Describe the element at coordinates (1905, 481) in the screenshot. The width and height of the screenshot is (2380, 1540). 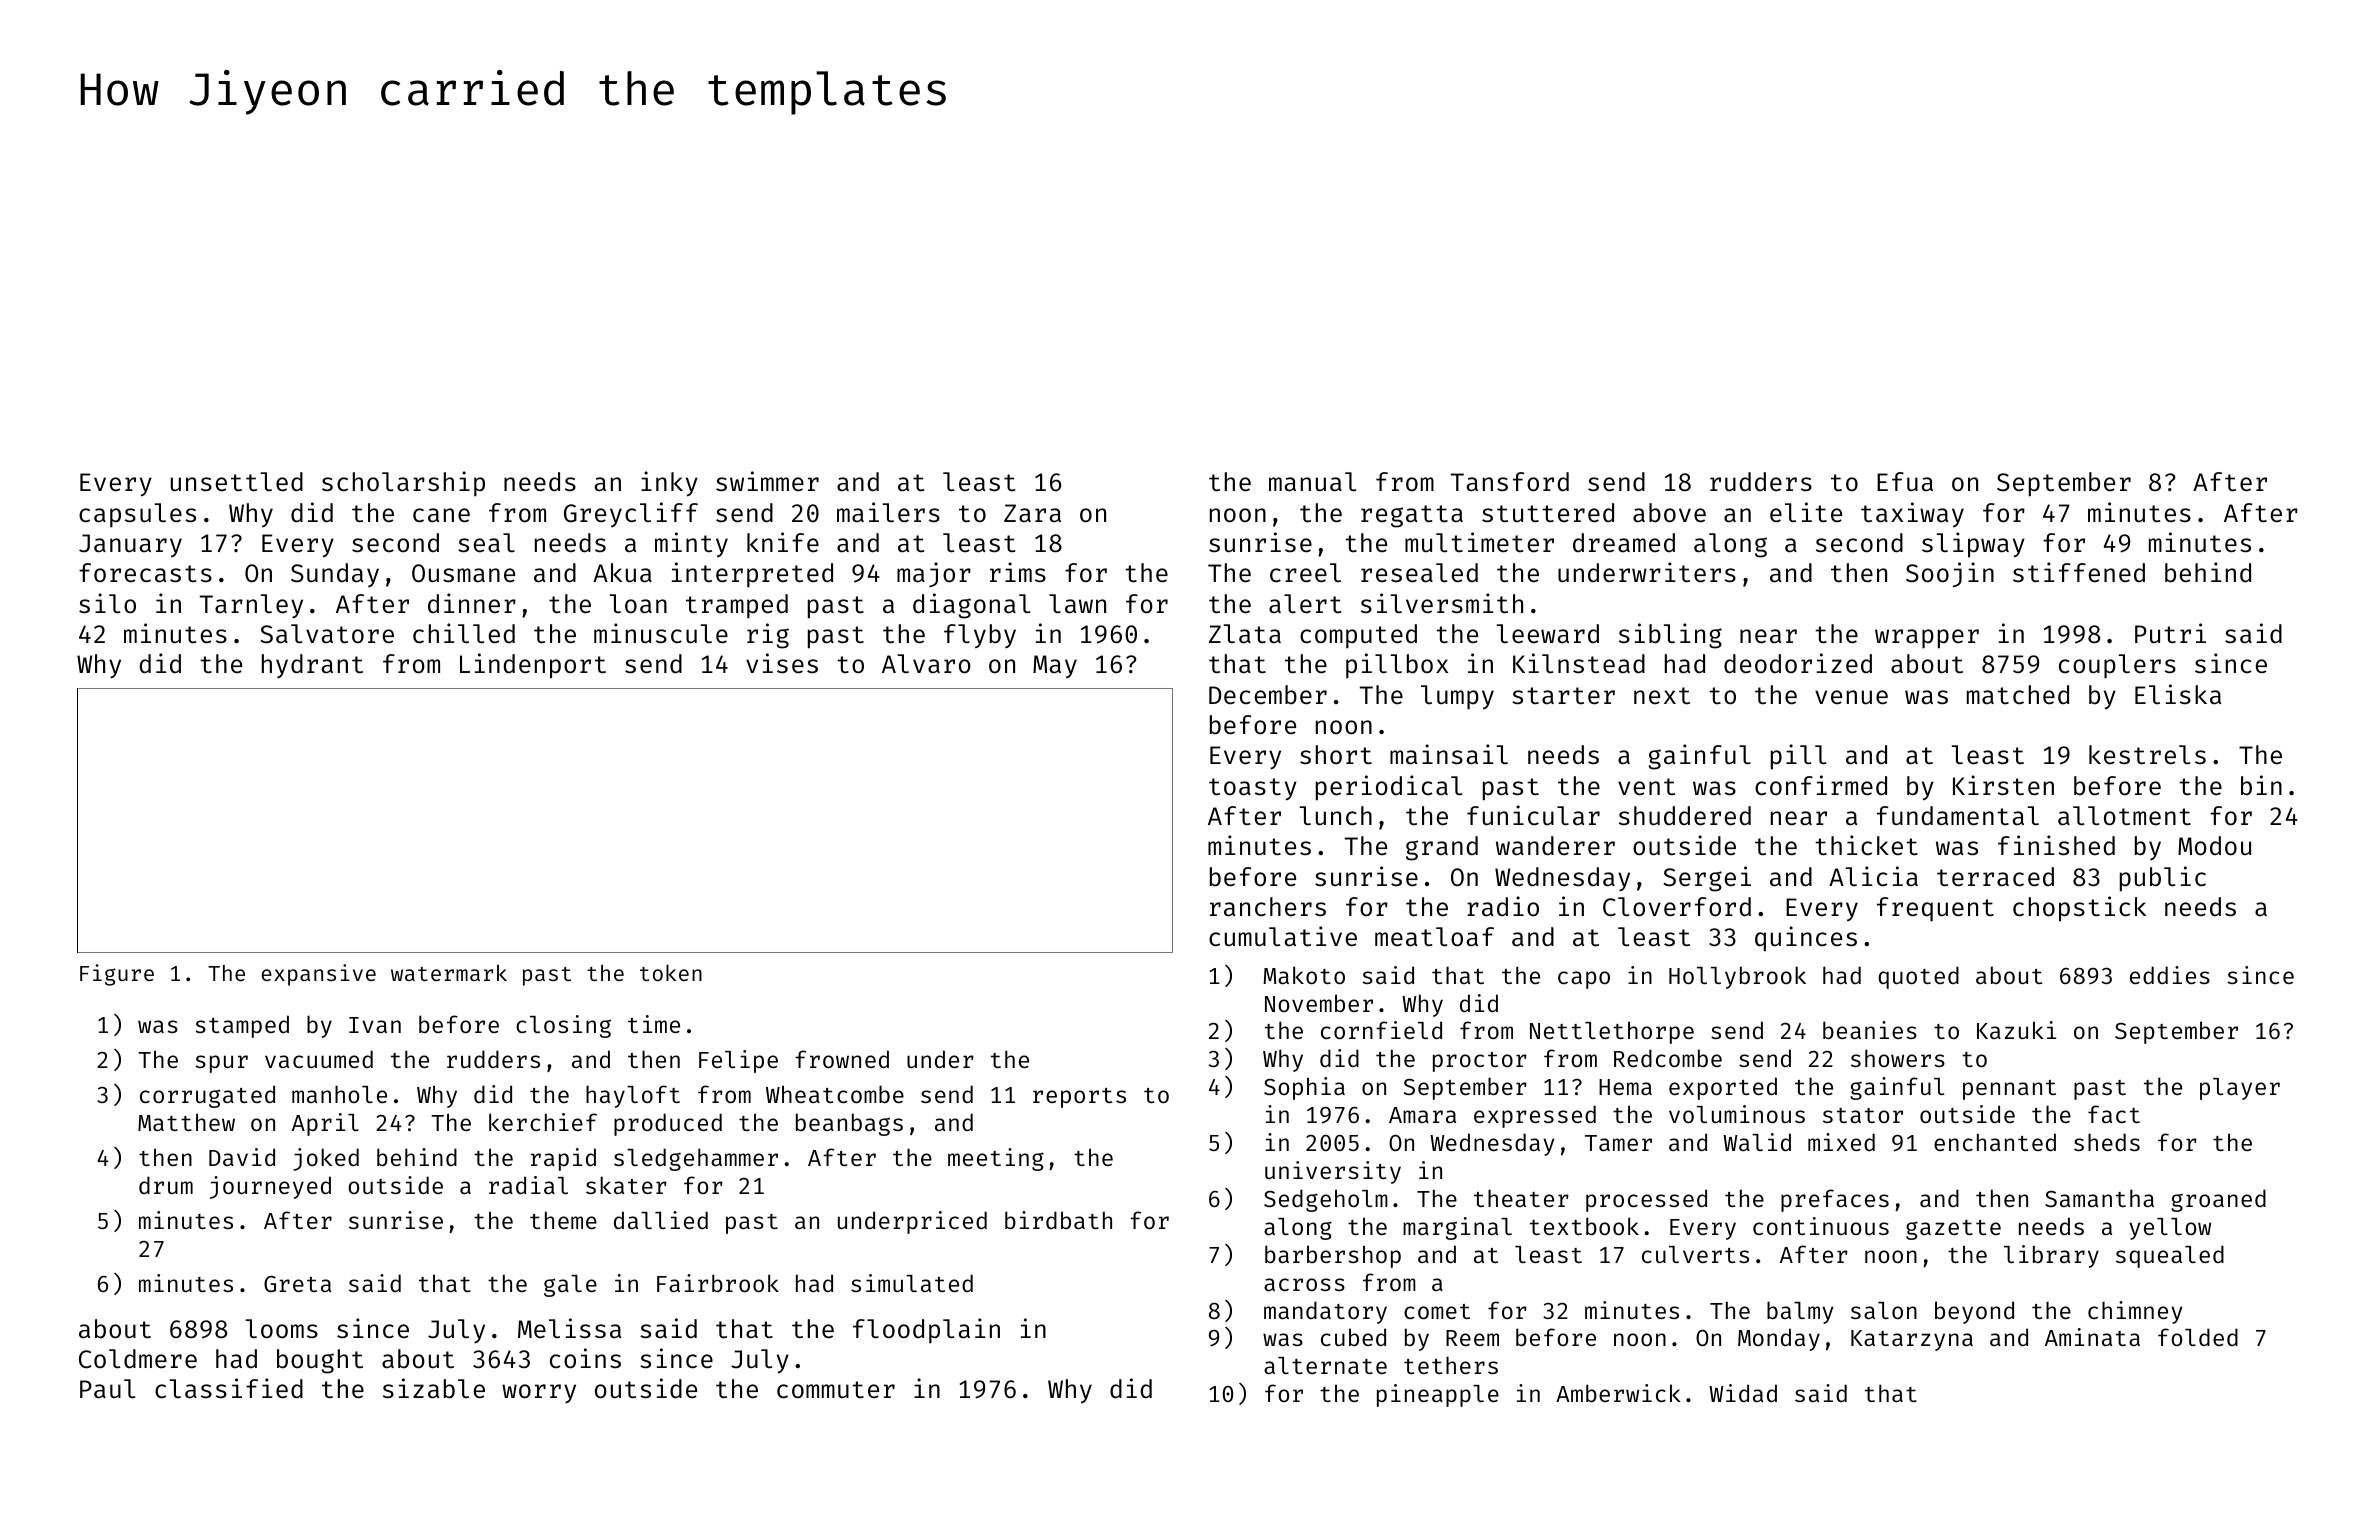
I see `Efua` at that location.
